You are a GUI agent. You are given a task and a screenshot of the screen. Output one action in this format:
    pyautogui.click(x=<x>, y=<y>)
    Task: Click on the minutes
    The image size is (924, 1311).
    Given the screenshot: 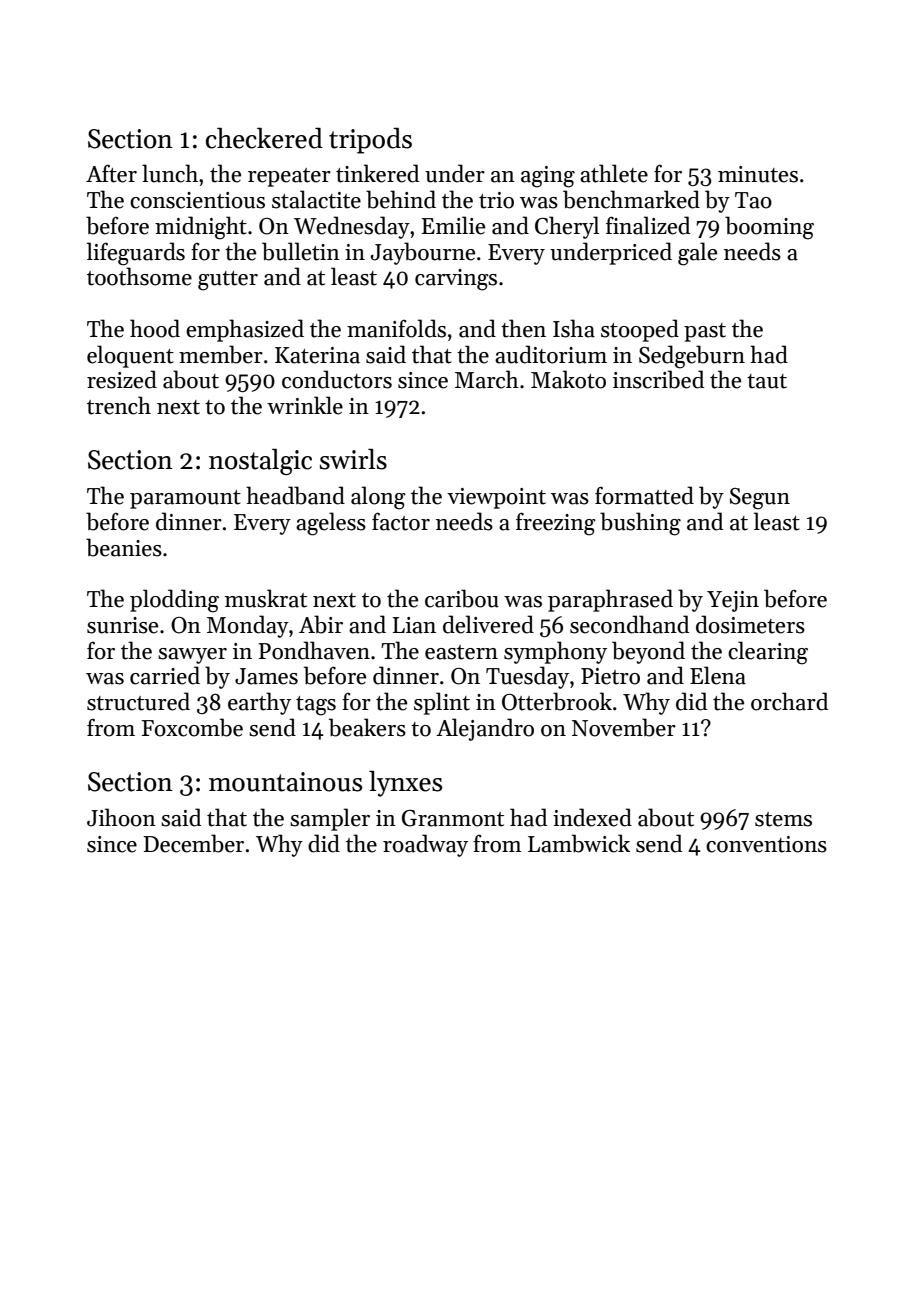 What is the action you would take?
    pyautogui.click(x=758, y=174)
